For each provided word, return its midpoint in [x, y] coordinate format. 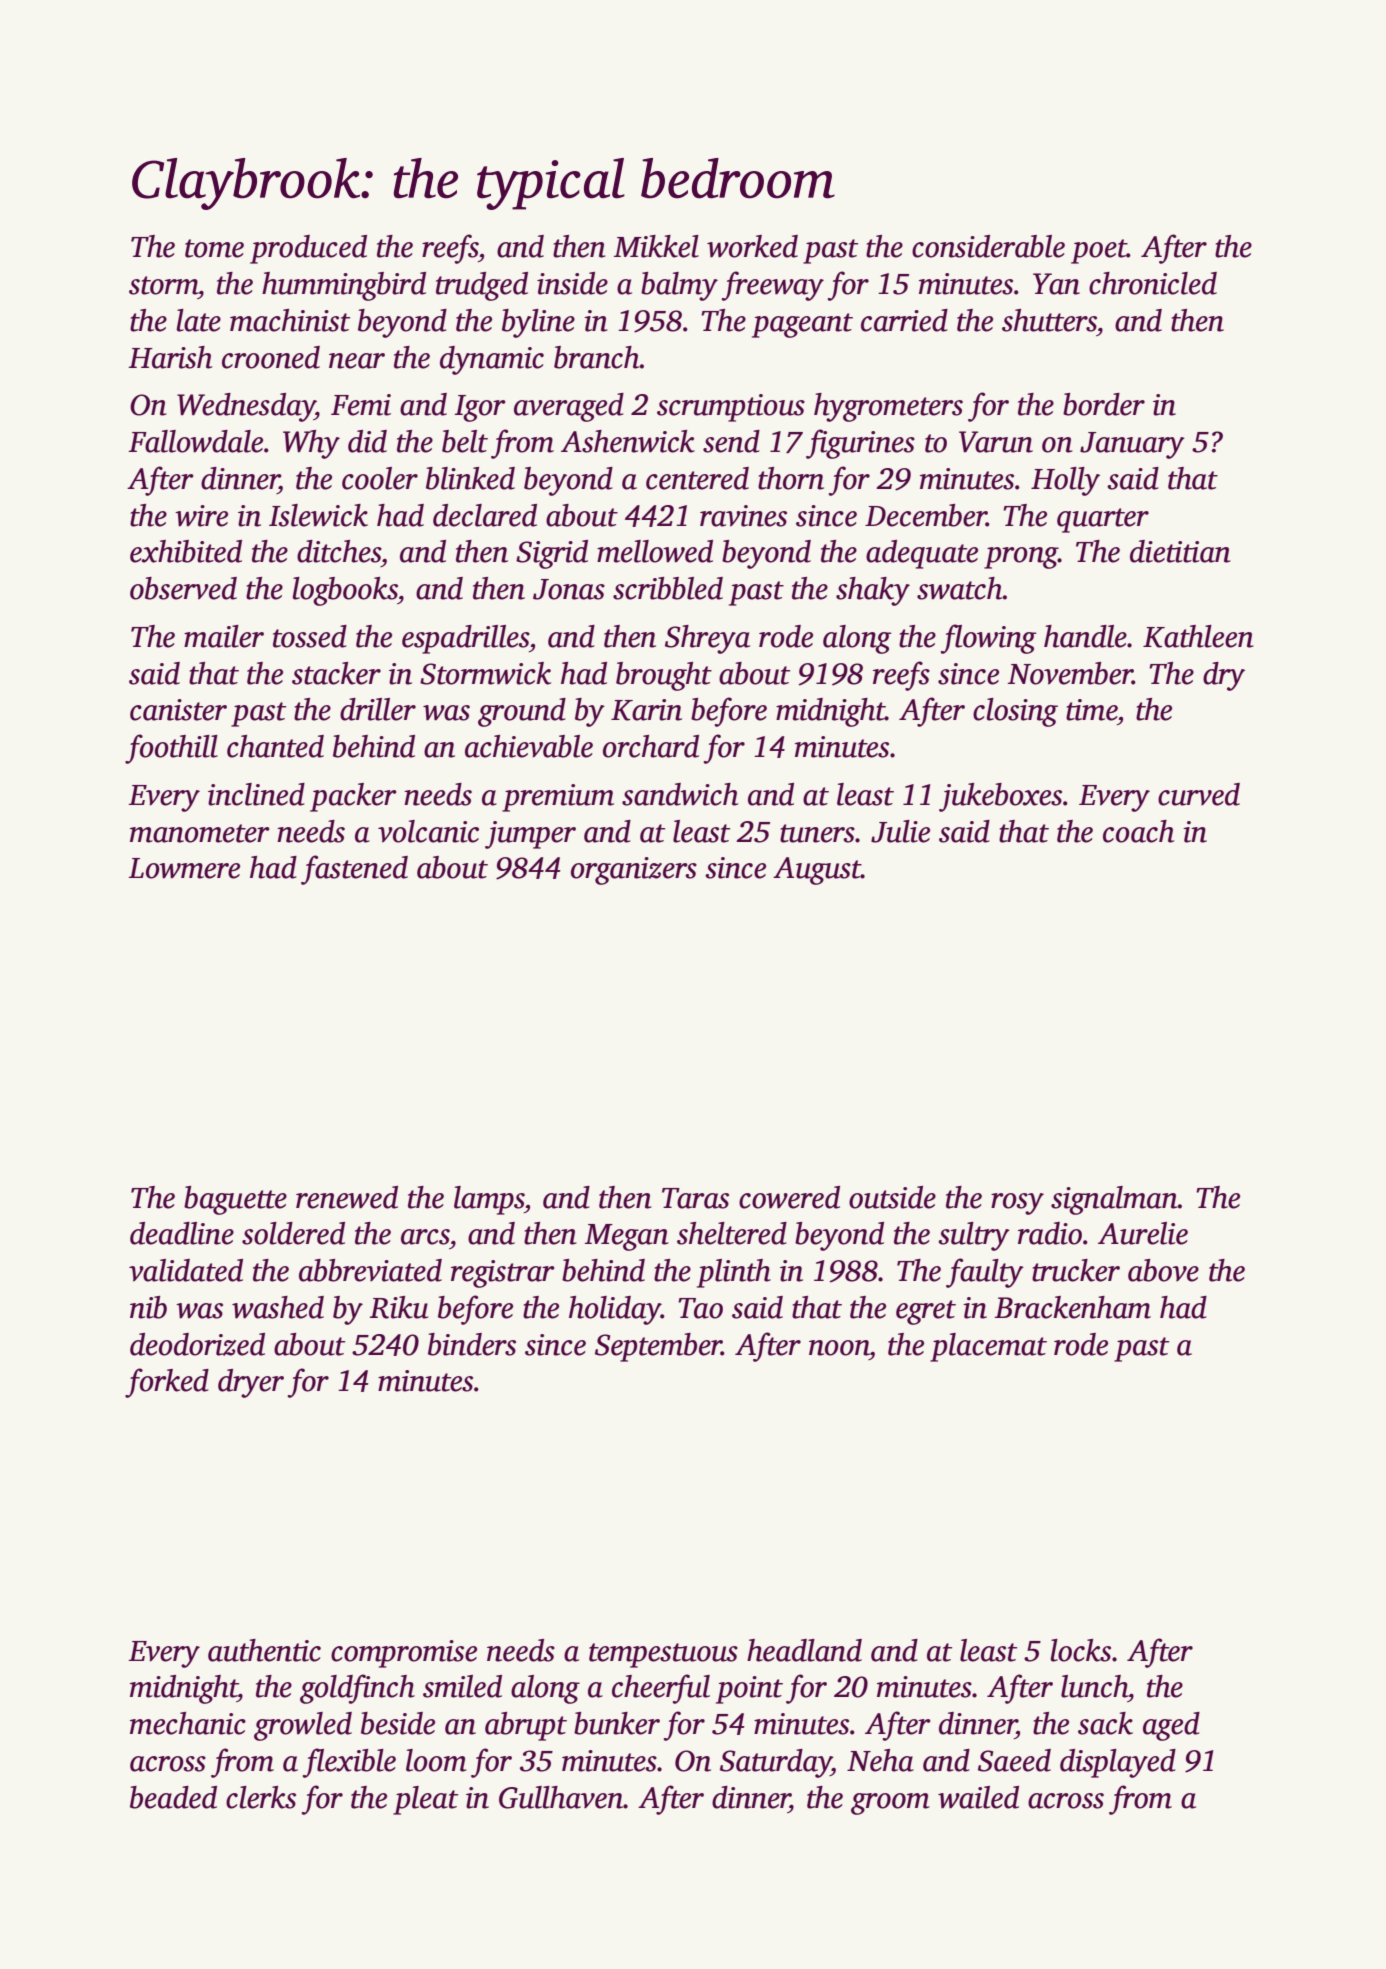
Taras [695, 1198]
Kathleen [1198, 636]
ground [522, 712]
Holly [1065, 481]
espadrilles [465, 639]
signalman [1114, 1200]
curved [1199, 794]
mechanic [188, 1723]
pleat [425, 1800]
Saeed [1014, 1760]
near [357, 361]
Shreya [707, 639]
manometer [199, 833]
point [749, 1690]
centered [697, 478]
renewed [347, 1197]
